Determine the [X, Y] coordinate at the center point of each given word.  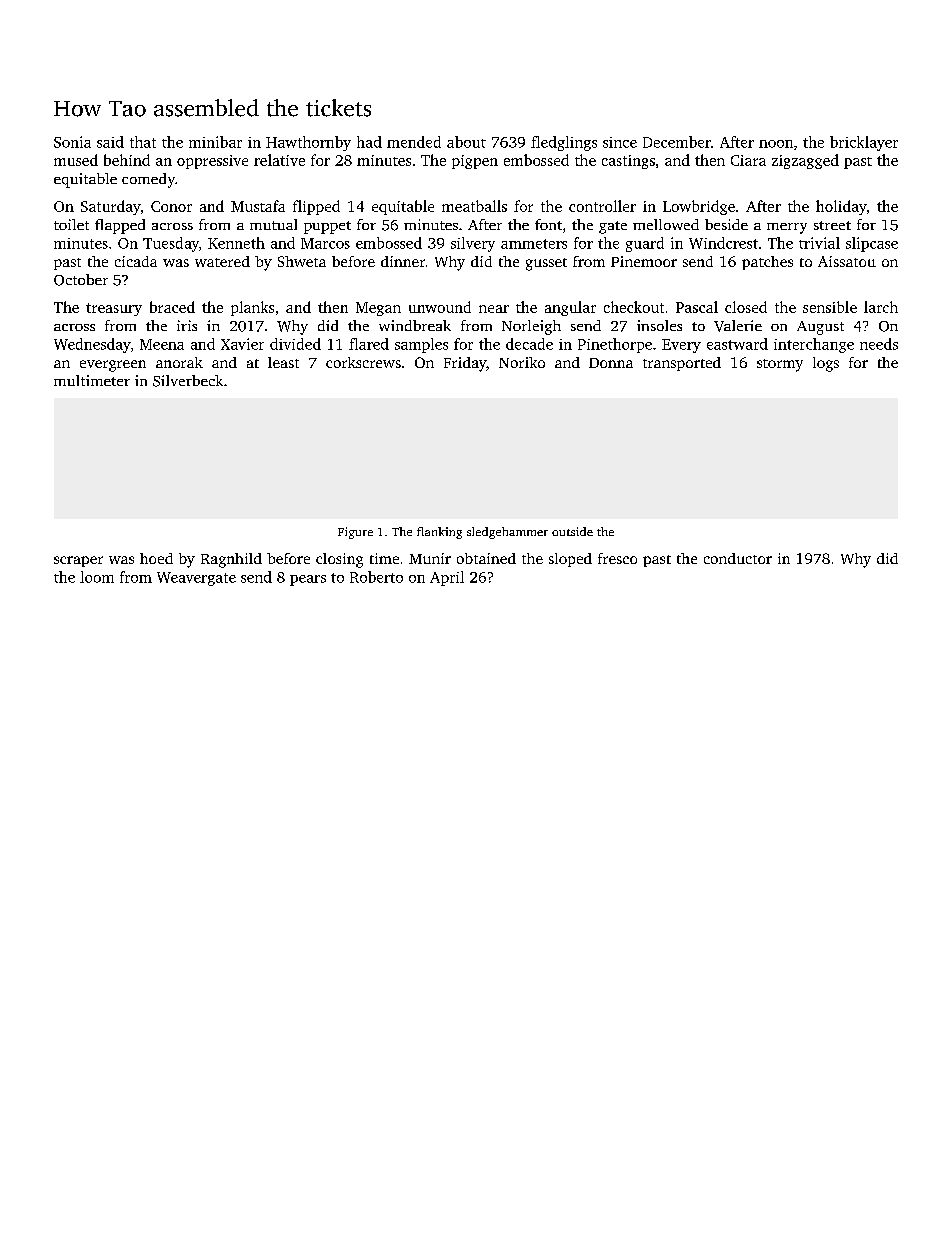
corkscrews [363, 362]
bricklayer [864, 143]
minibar [215, 142]
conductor [738, 558]
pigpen [475, 162]
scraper [78, 561]
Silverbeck [188, 381]
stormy [780, 365]
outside [572, 531]
